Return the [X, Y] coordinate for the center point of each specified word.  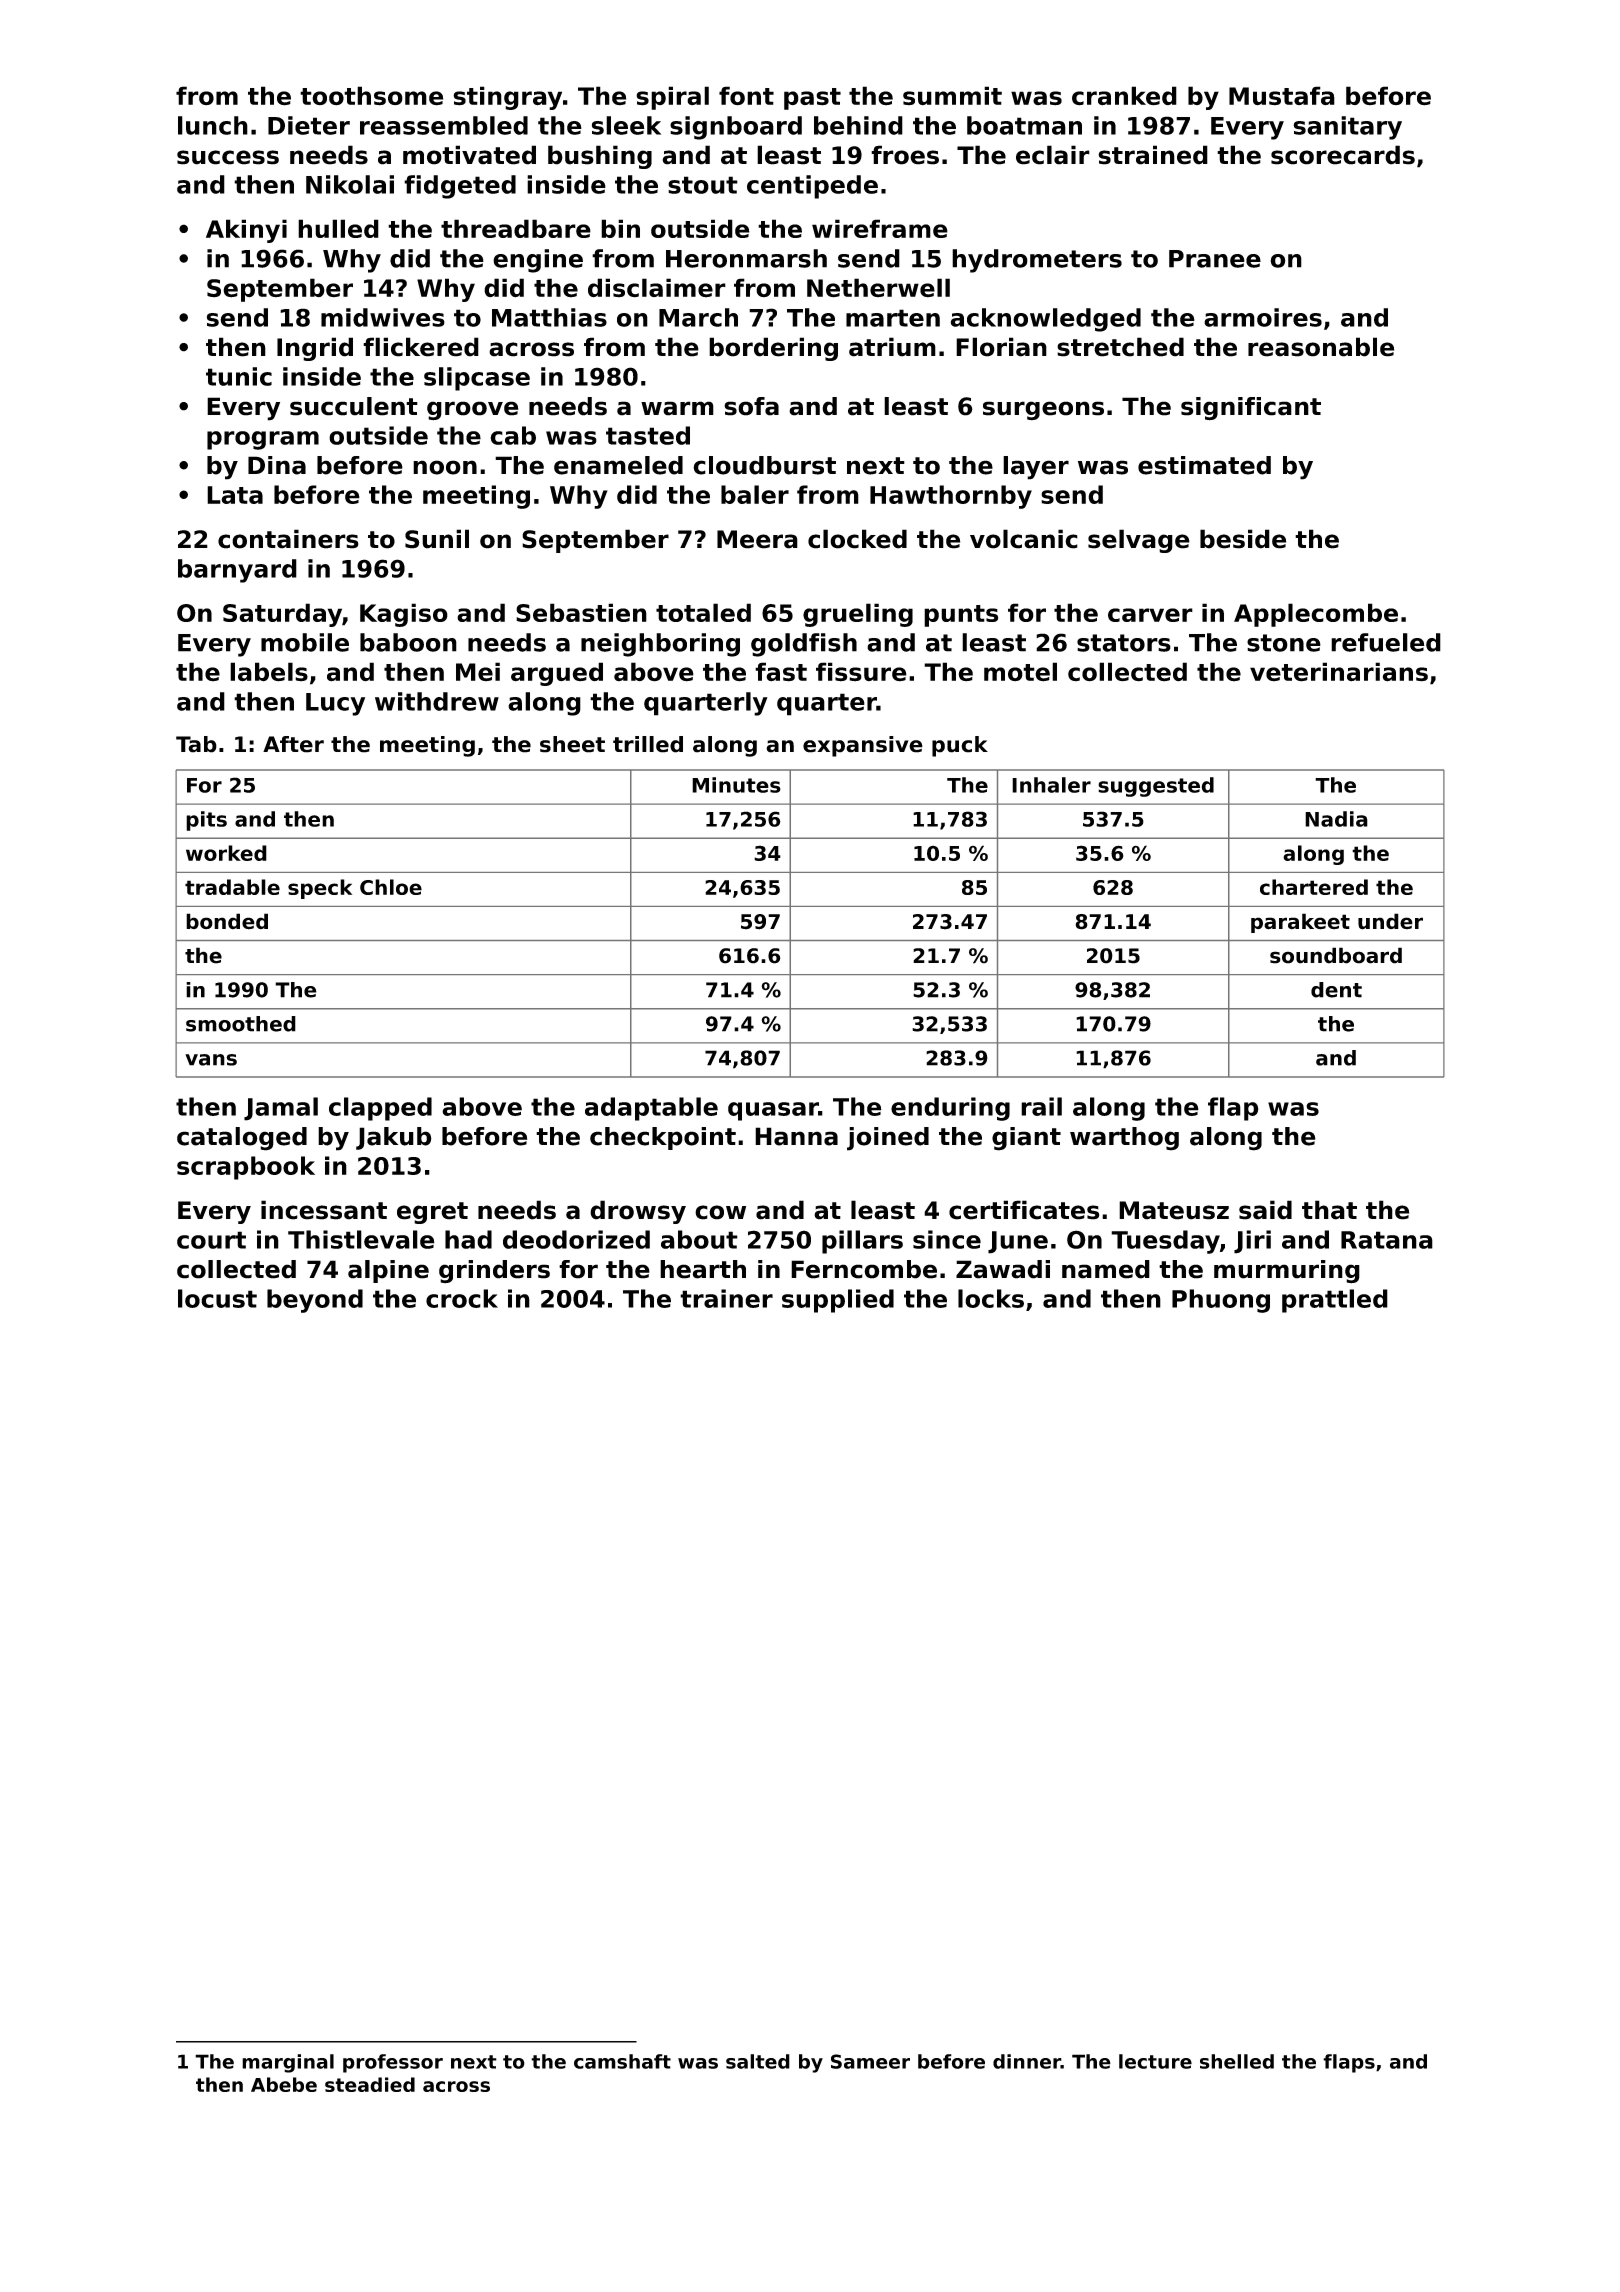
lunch [213, 125]
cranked [1124, 96]
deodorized [576, 1239]
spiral [672, 98]
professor [393, 2063]
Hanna [796, 1136]
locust [217, 1298]
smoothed [241, 1024]
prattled [1335, 1301]
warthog [1124, 1139]
